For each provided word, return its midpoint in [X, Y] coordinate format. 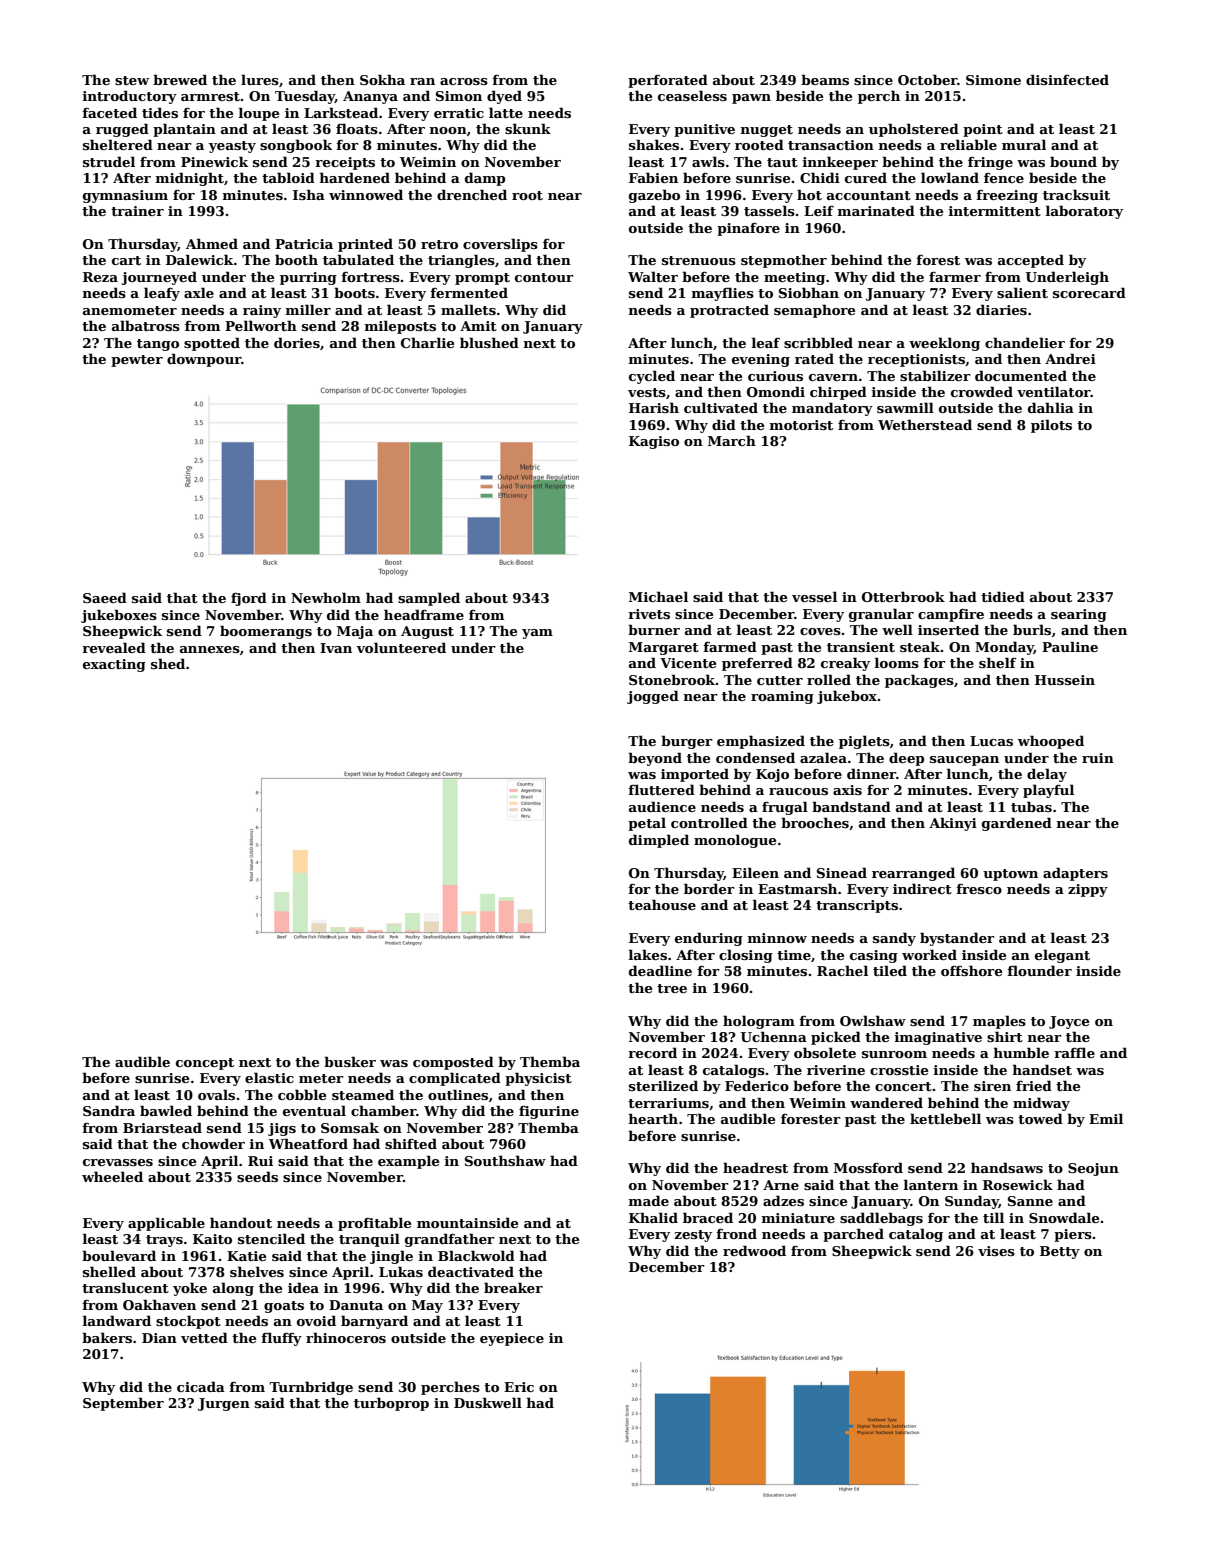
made [649, 1200]
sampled [429, 599]
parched [853, 1235]
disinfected [1067, 79]
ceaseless [692, 95]
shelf [997, 662]
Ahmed [212, 243]
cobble [302, 1094]
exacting [114, 665]
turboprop [391, 1404]
